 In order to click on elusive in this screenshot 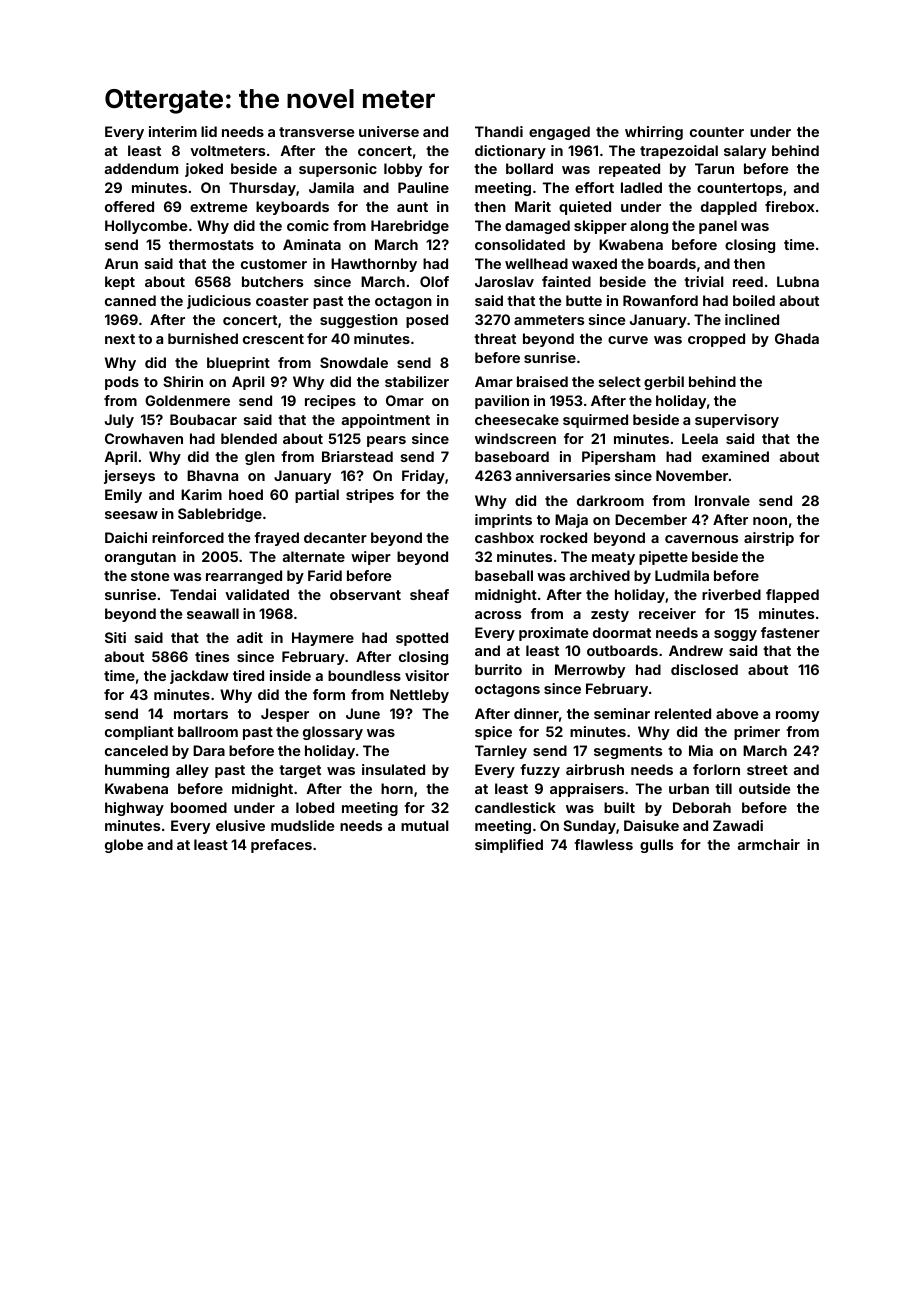, I will do `click(240, 825)`.
